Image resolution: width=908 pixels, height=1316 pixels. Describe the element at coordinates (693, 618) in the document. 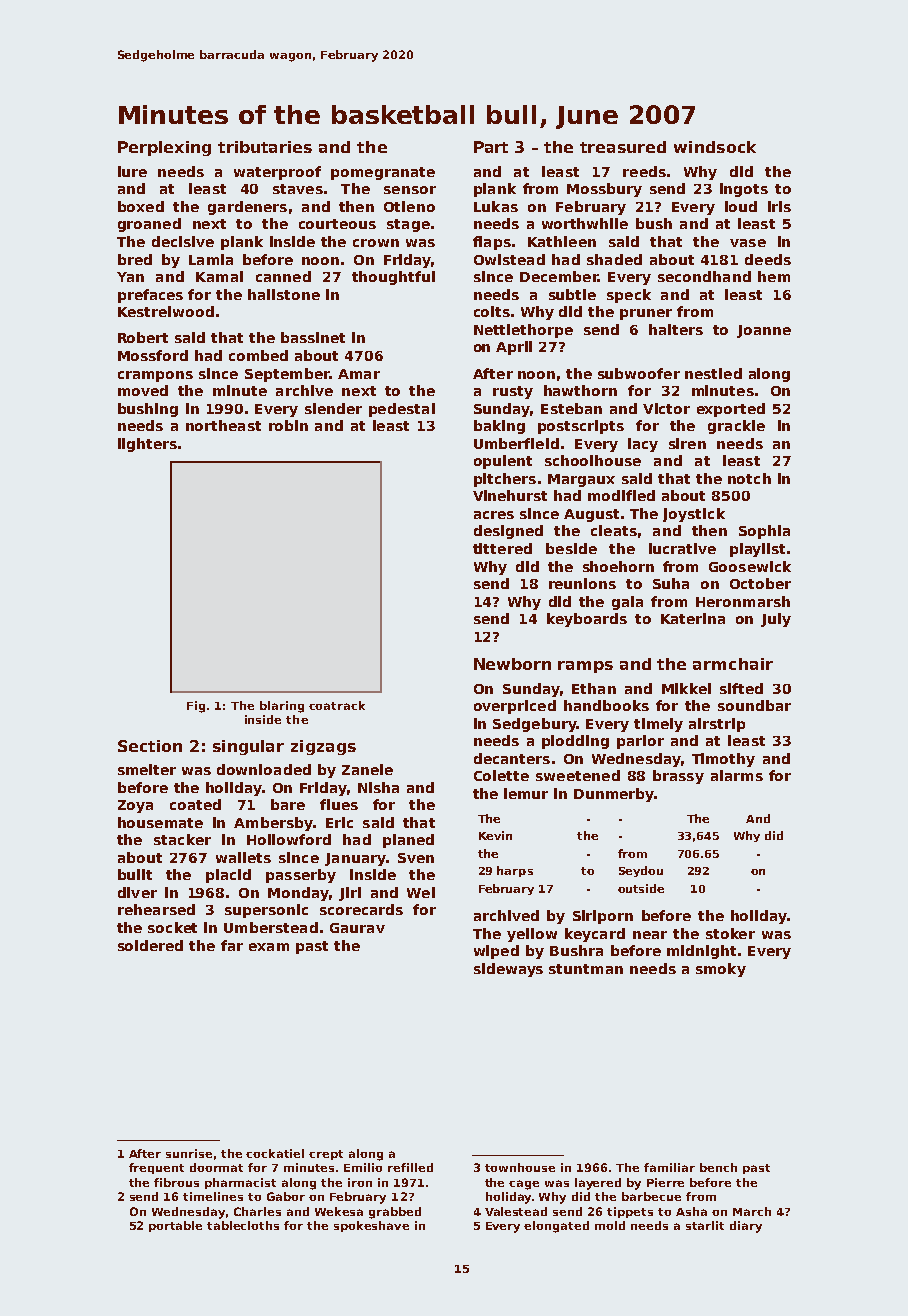

I see `Katerina` at that location.
